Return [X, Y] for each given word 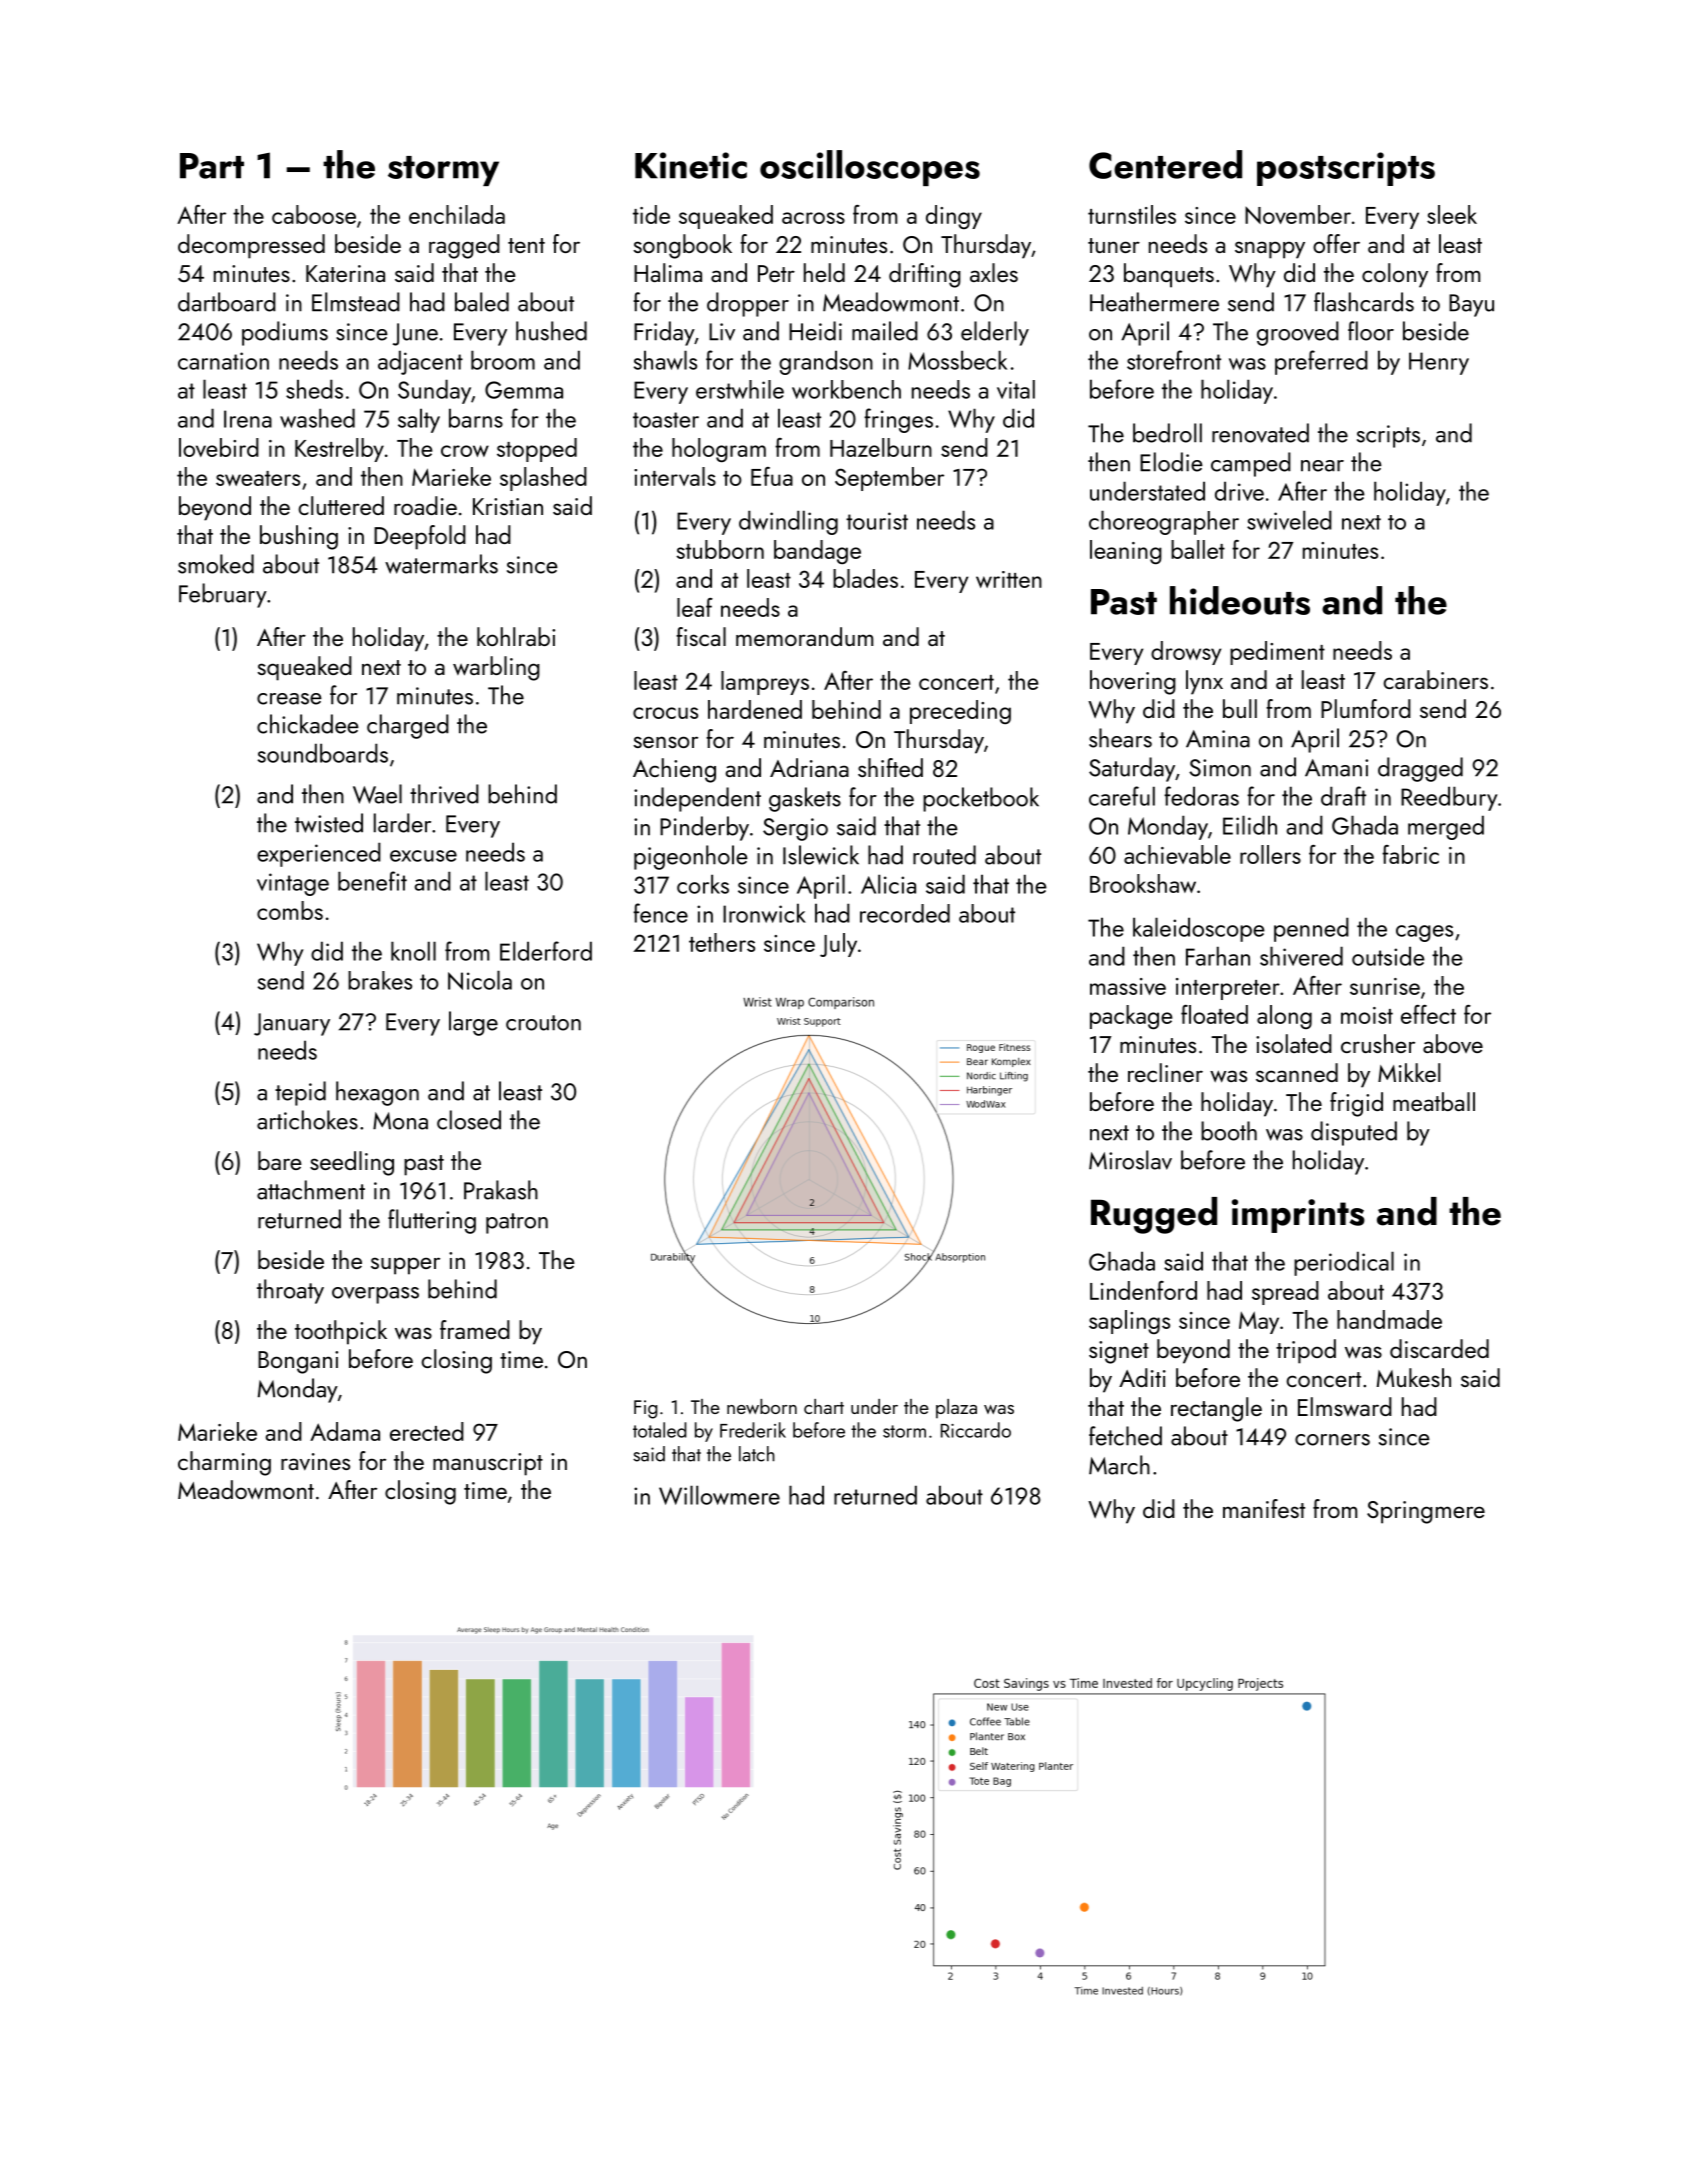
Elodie [1171, 462]
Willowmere [719, 1495]
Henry [1439, 363]
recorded [905, 913]
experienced [319, 854]
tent [526, 245]
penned [1311, 929]
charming [224, 1463]
